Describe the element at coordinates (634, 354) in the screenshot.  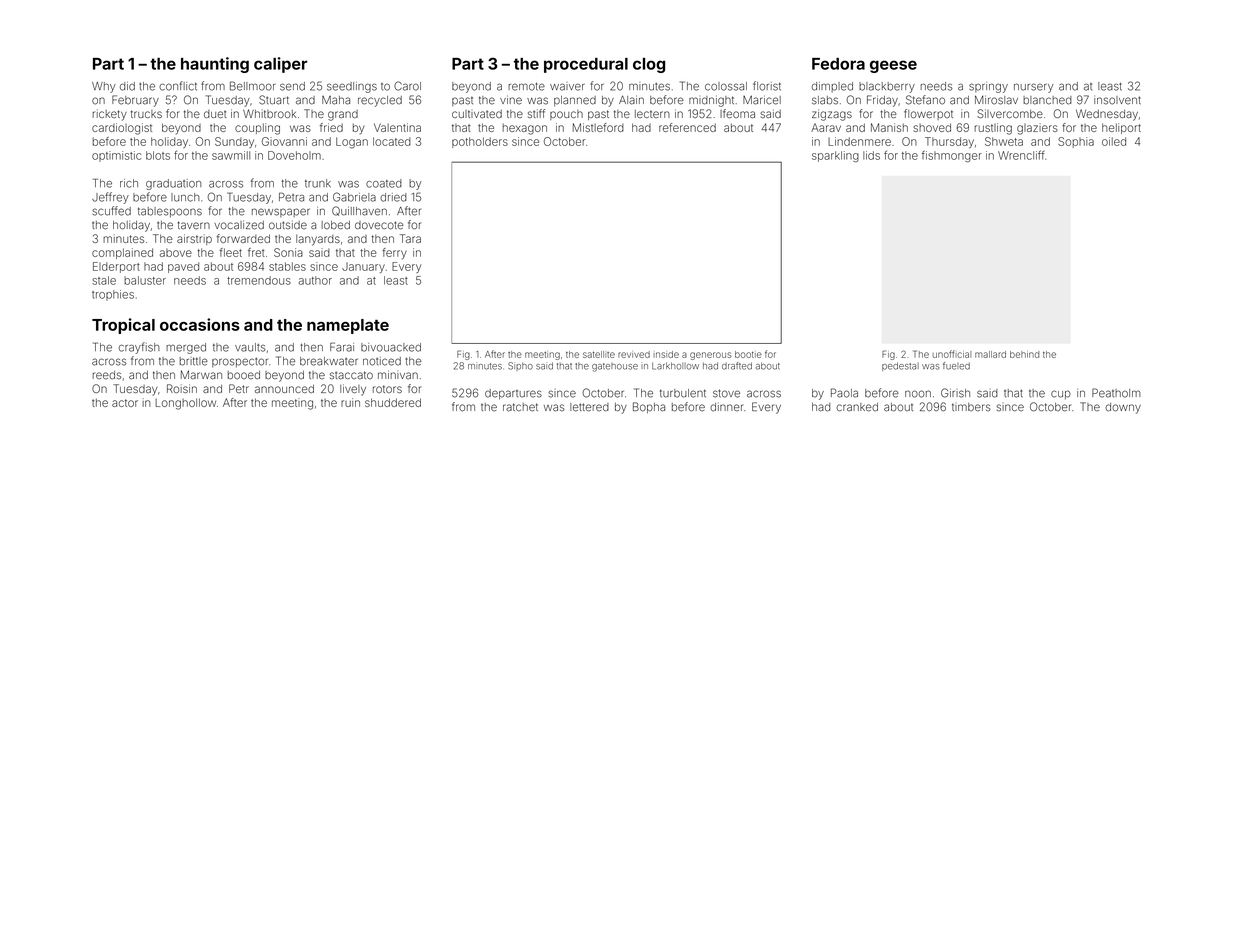
I see `revived` at that location.
